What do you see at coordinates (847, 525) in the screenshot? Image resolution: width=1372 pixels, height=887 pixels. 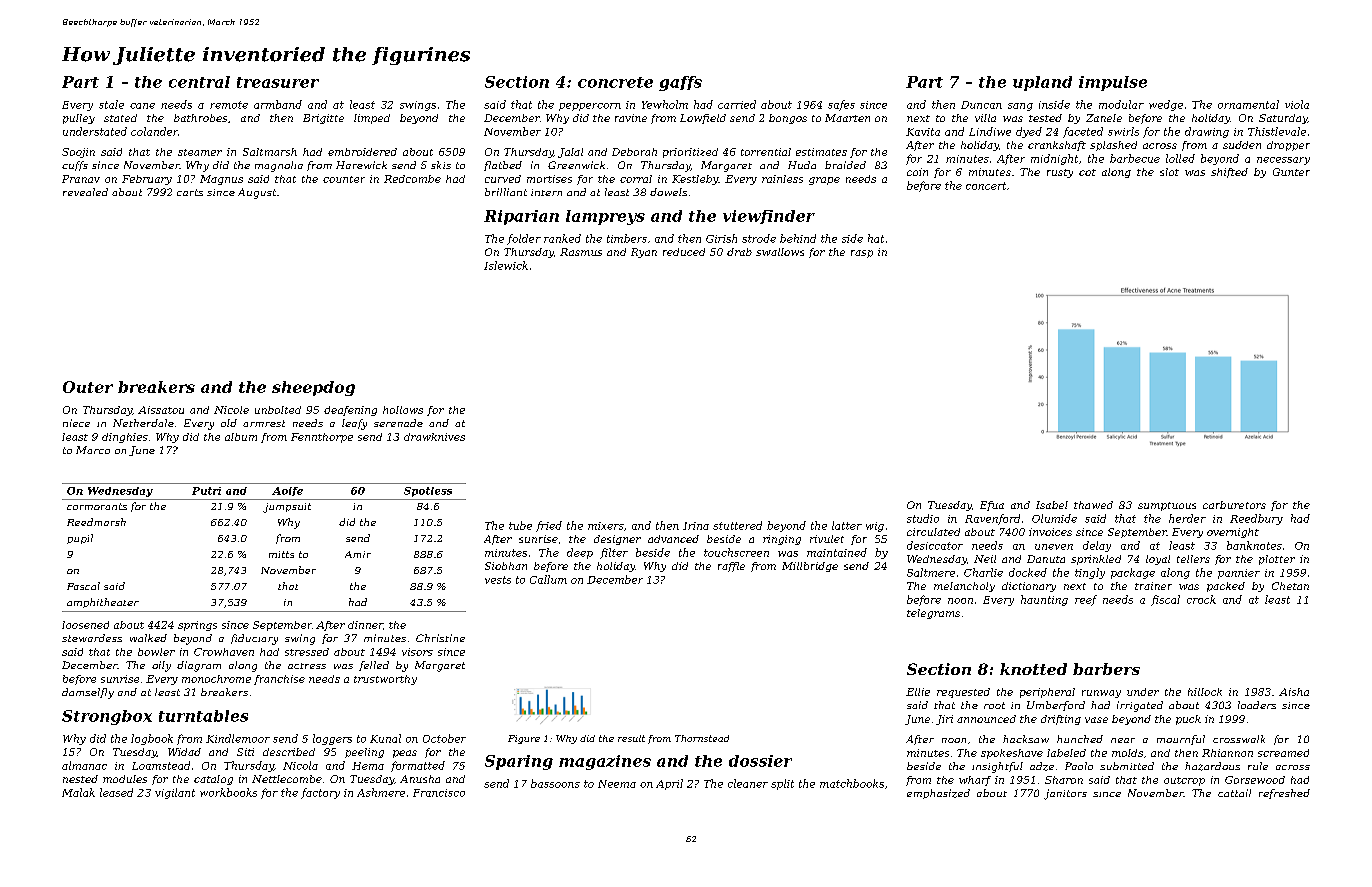 I see `latter` at bounding box center [847, 525].
